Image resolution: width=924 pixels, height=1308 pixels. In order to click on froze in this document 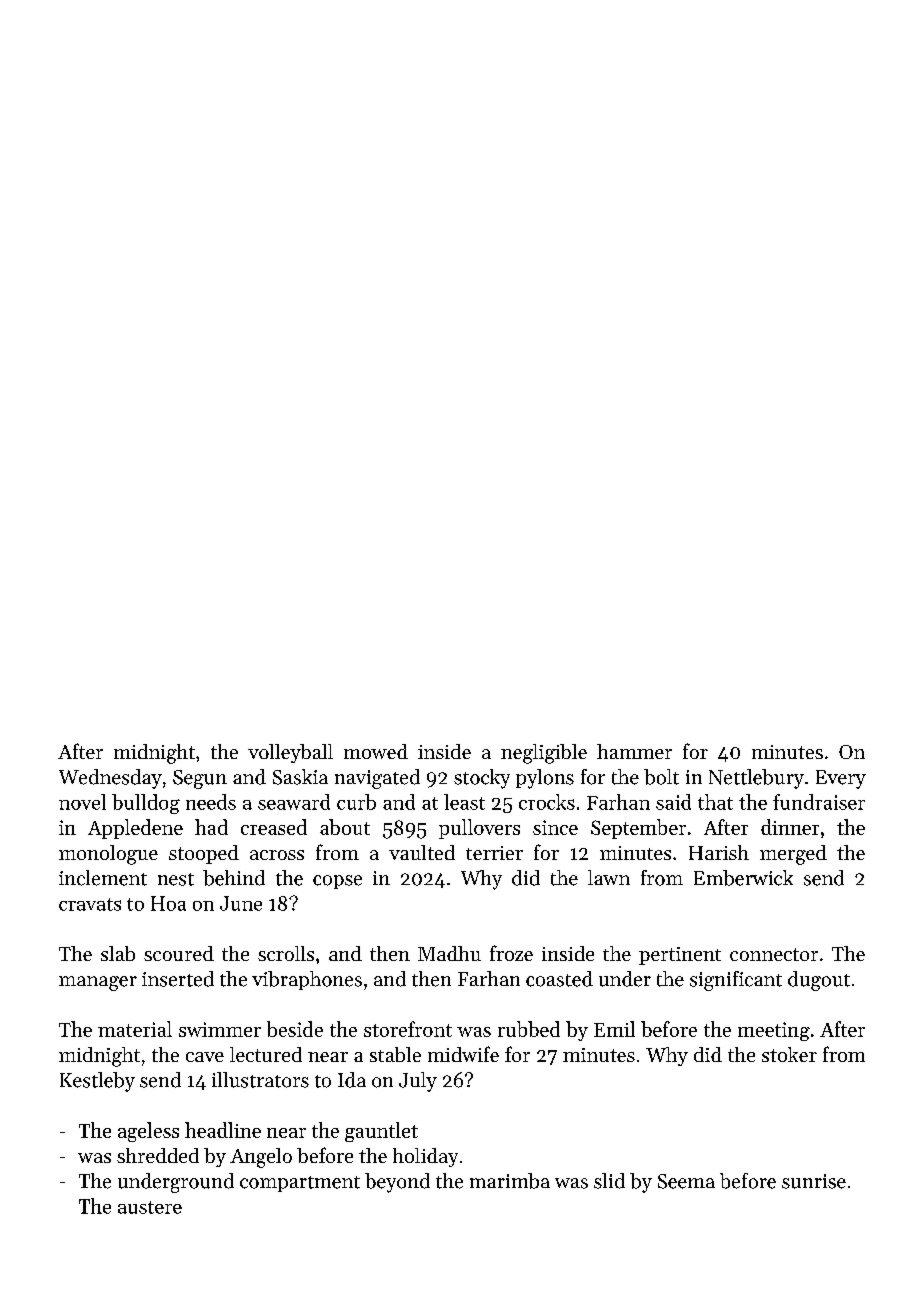, I will do `click(511, 953)`.
